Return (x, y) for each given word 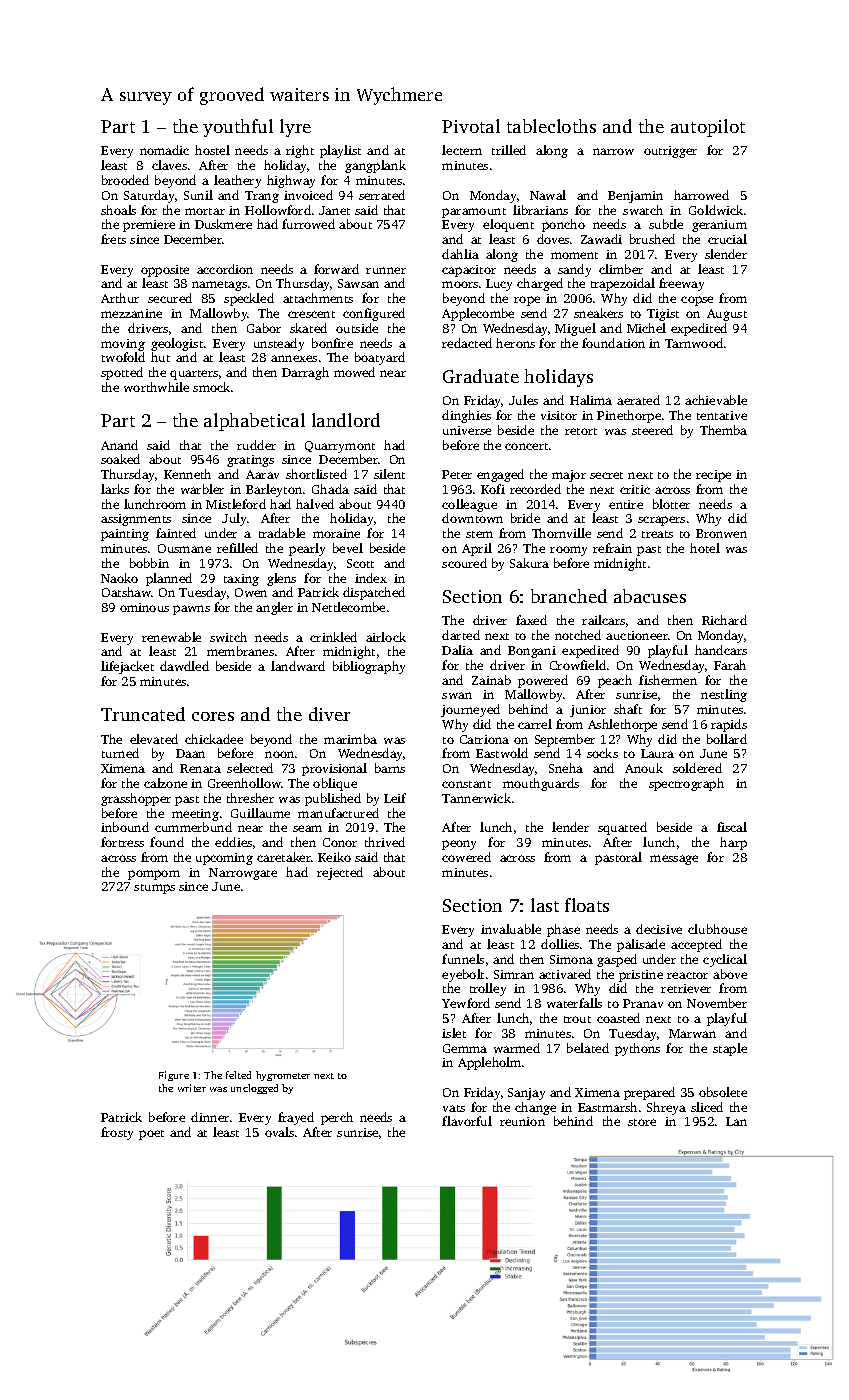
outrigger (670, 152)
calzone (165, 783)
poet (151, 1135)
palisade (641, 945)
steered (652, 430)
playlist (340, 151)
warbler (202, 489)
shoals (118, 210)
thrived (385, 842)
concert (526, 446)
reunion (522, 1121)
